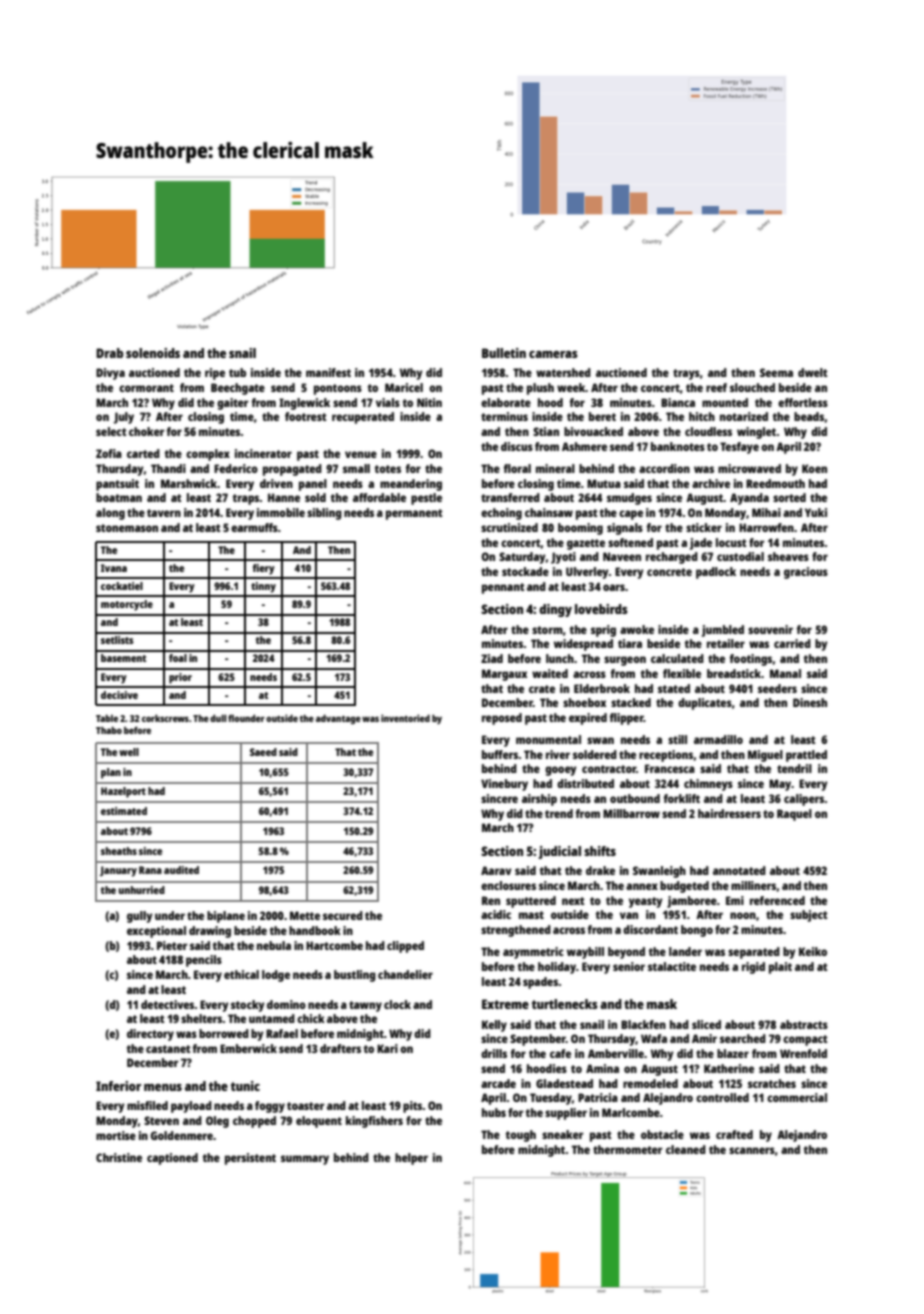 This screenshot has height=1314, width=924. What do you see at coordinates (776, 372) in the screenshot?
I see `Seema` at bounding box center [776, 372].
